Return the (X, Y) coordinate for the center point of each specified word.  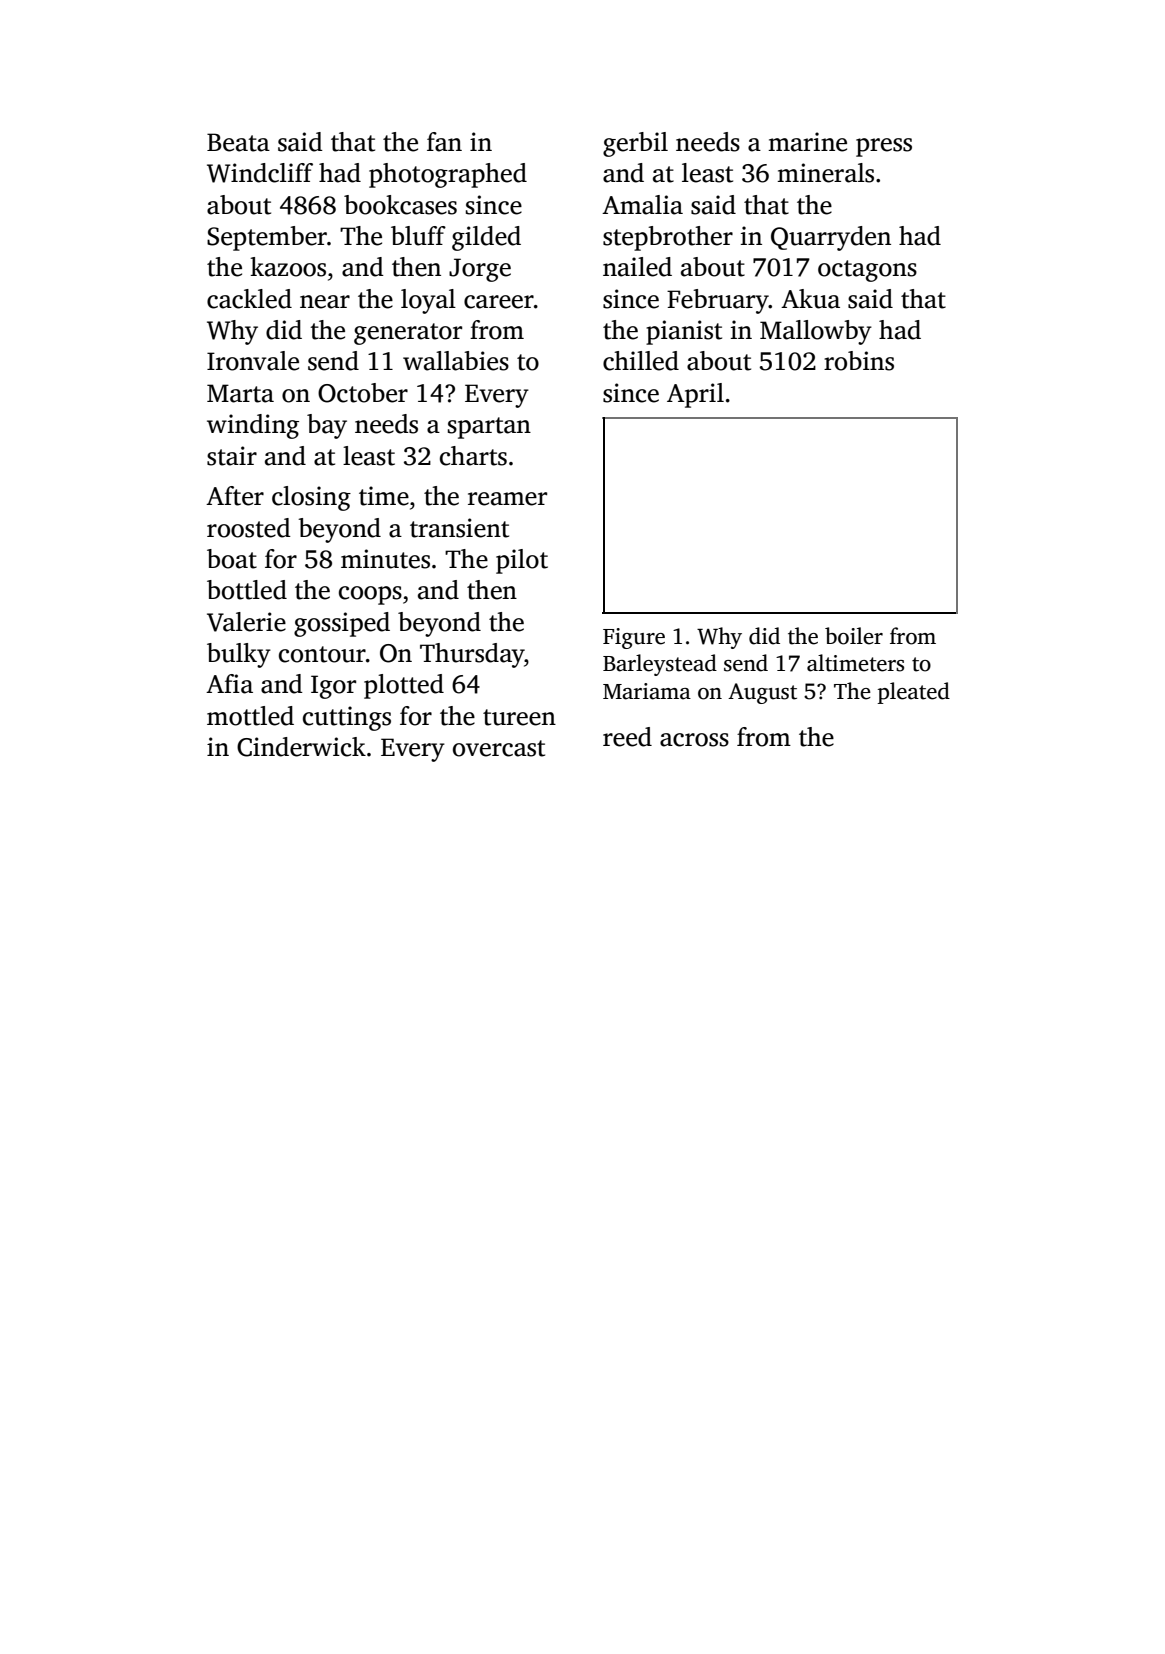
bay (327, 426)
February (718, 301)
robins (859, 361)
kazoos (288, 267)
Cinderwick (301, 747)
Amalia (642, 205)
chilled (641, 361)
